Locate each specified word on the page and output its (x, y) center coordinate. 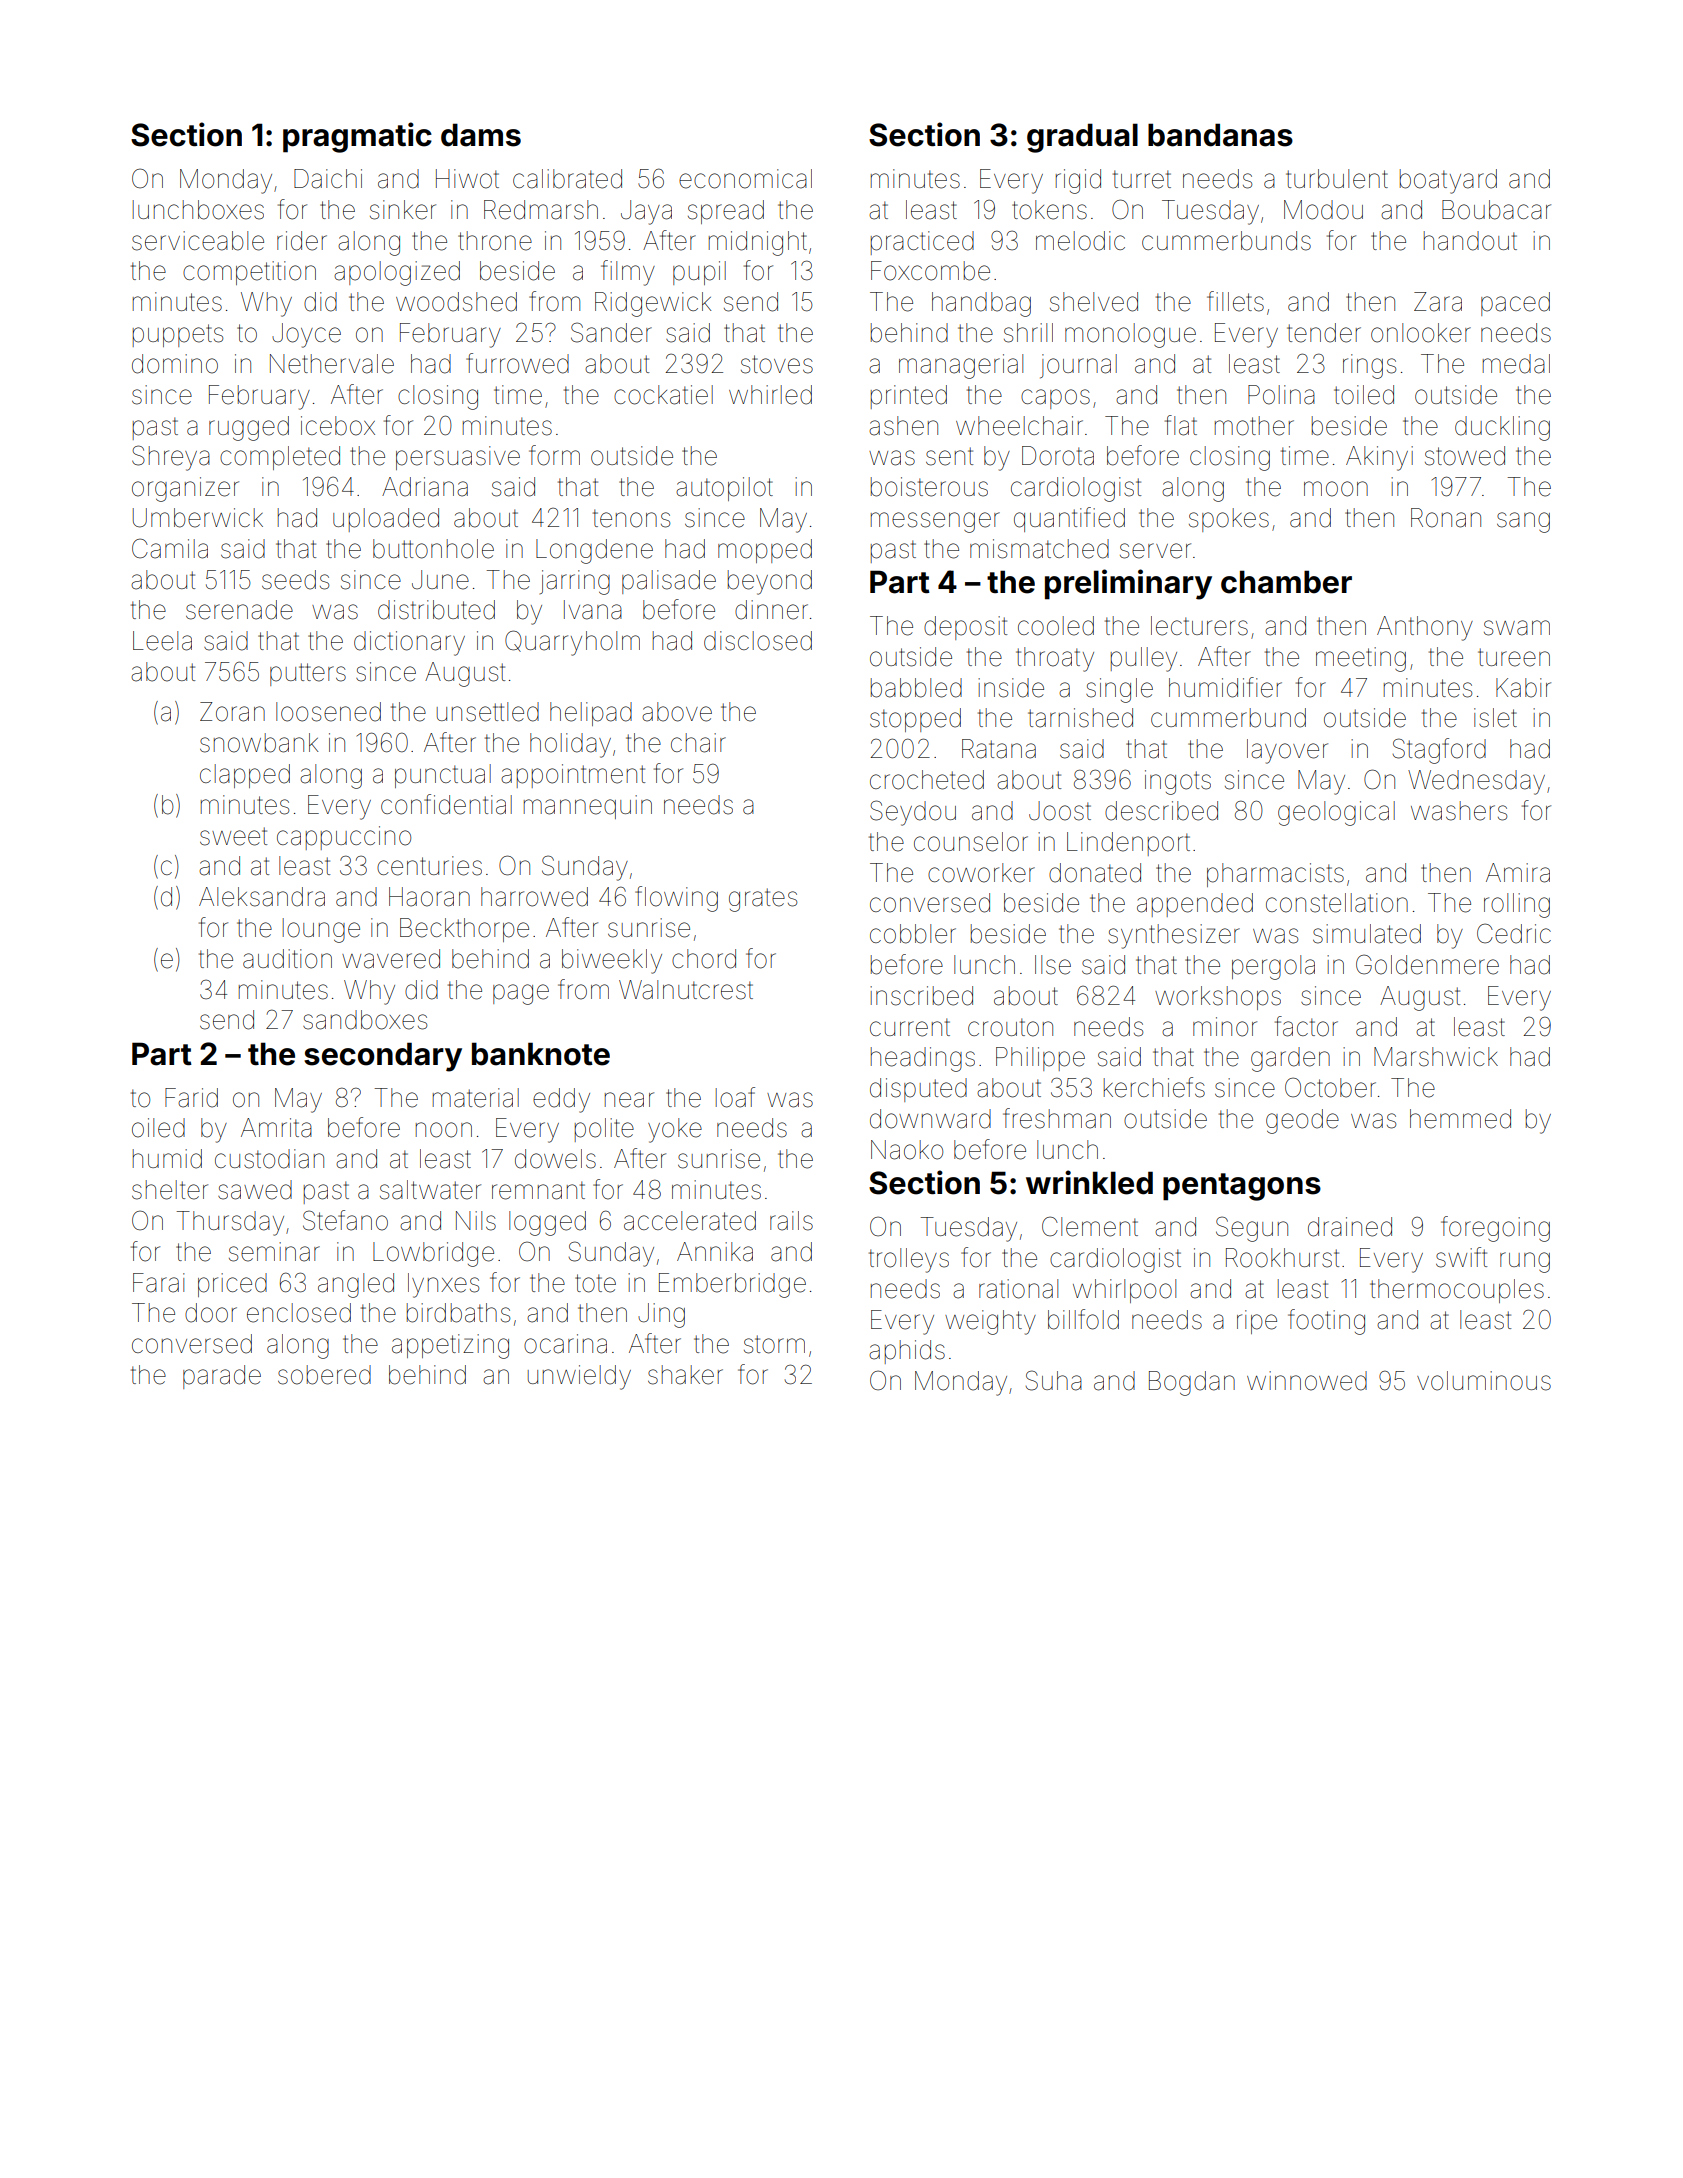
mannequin (588, 807)
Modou (1323, 210)
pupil (699, 273)
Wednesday (1476, 782)
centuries (429, 866)
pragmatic (357, 137)
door (211, 1313)
